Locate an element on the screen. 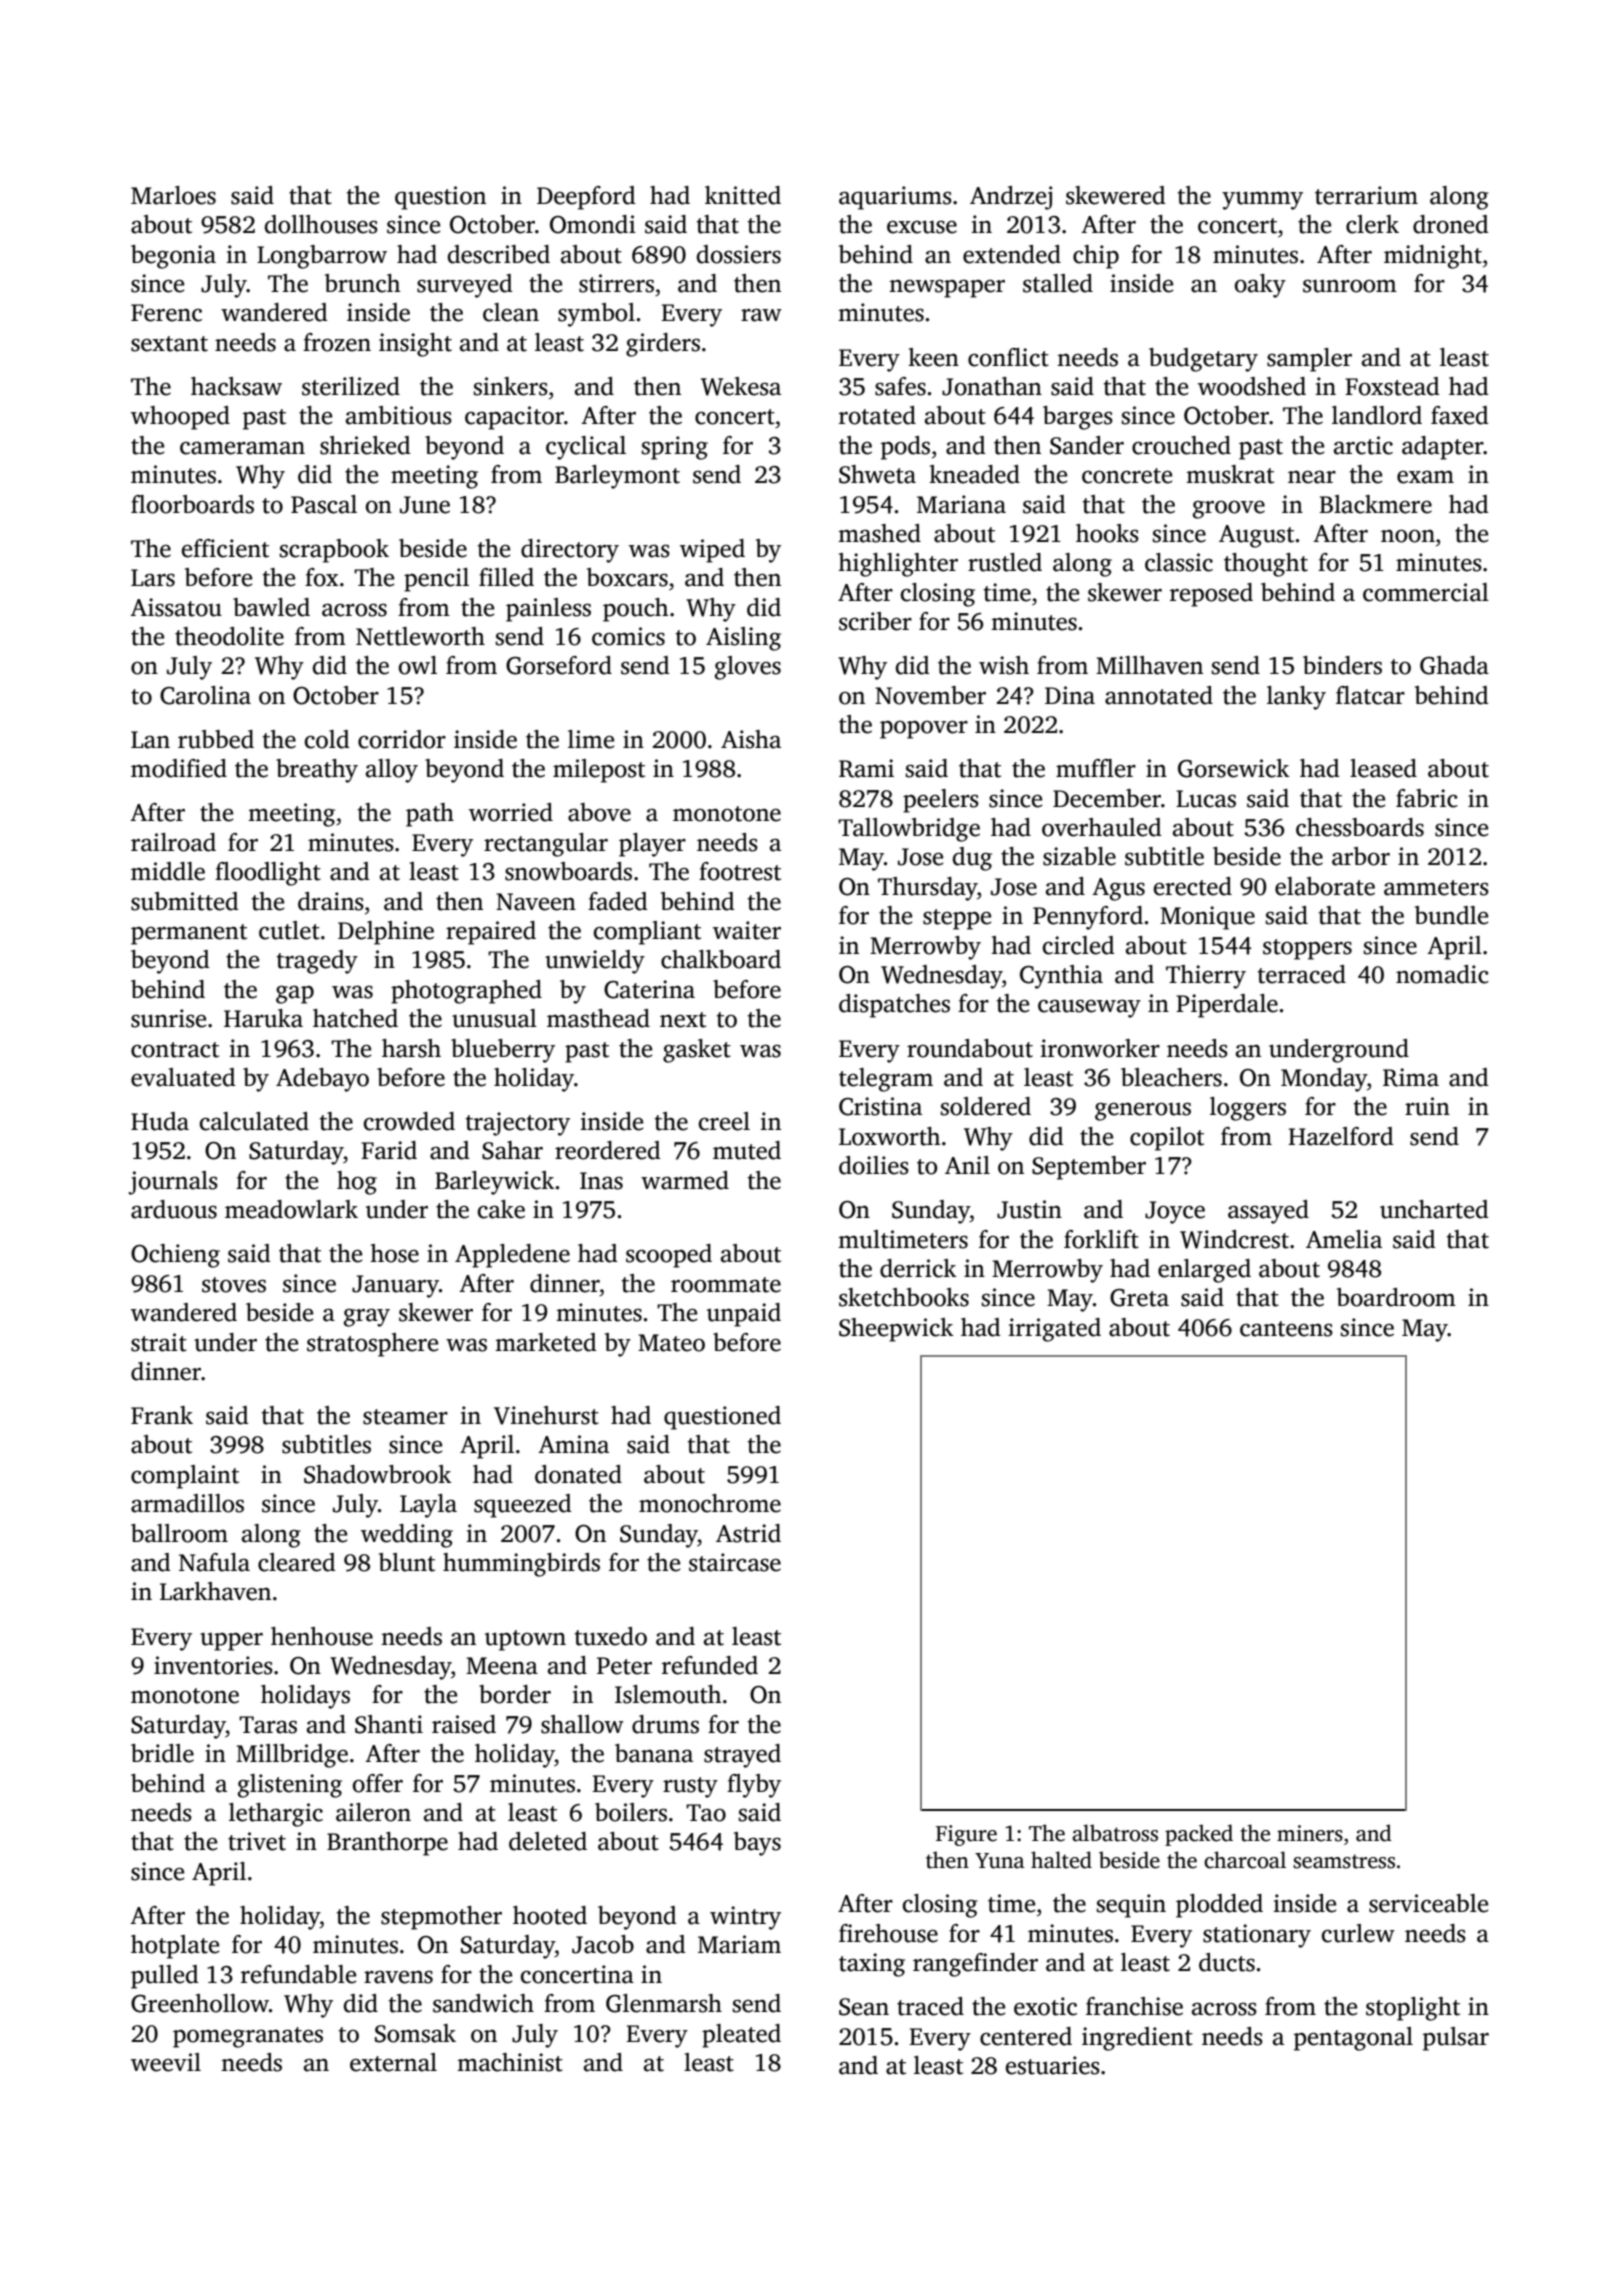 This screenshot has width=1620, height=2292. calculated is located at coordinates (254, 1121).
